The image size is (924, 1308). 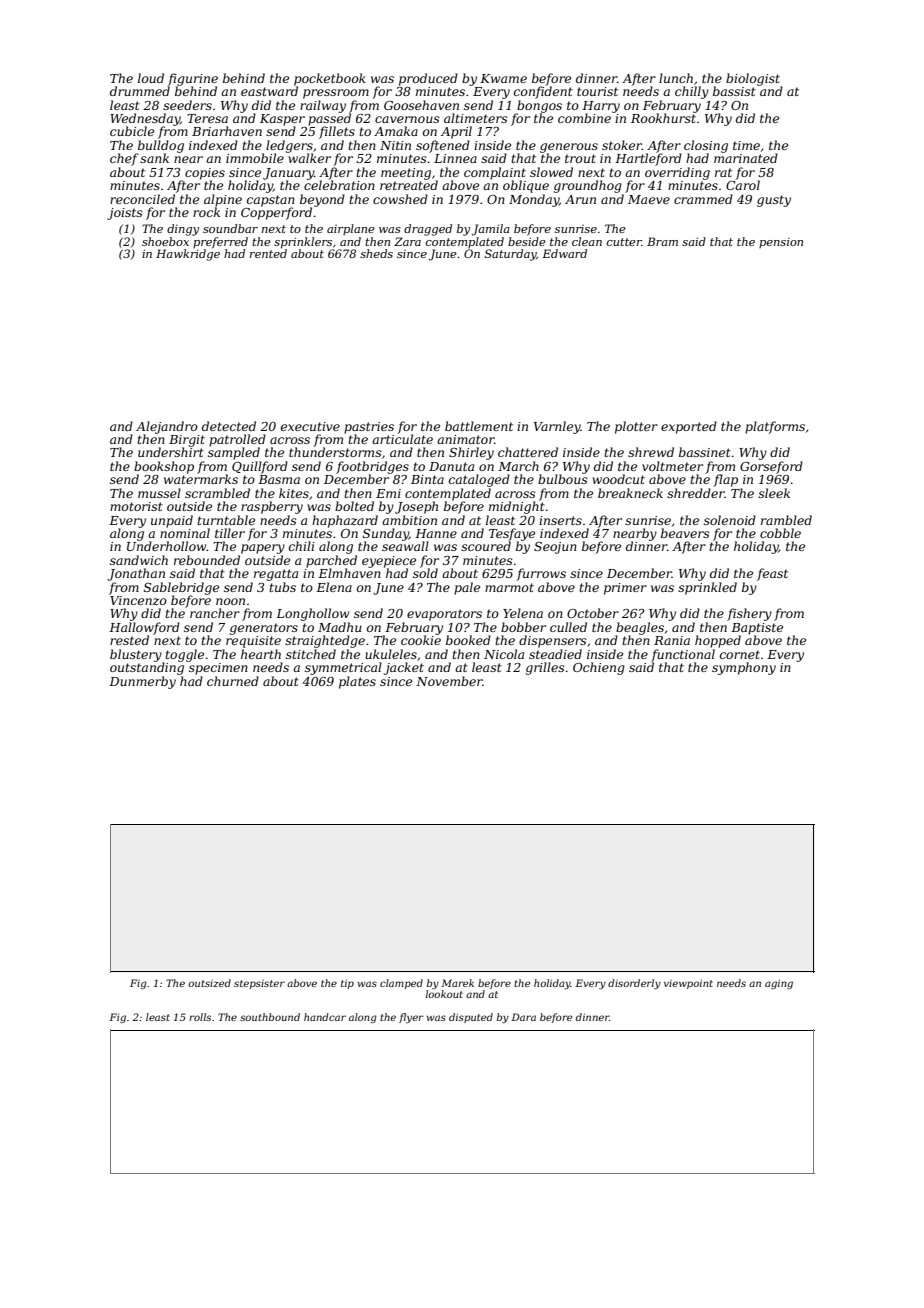 I want to click on Dara, so click(x=523, y=1017).
